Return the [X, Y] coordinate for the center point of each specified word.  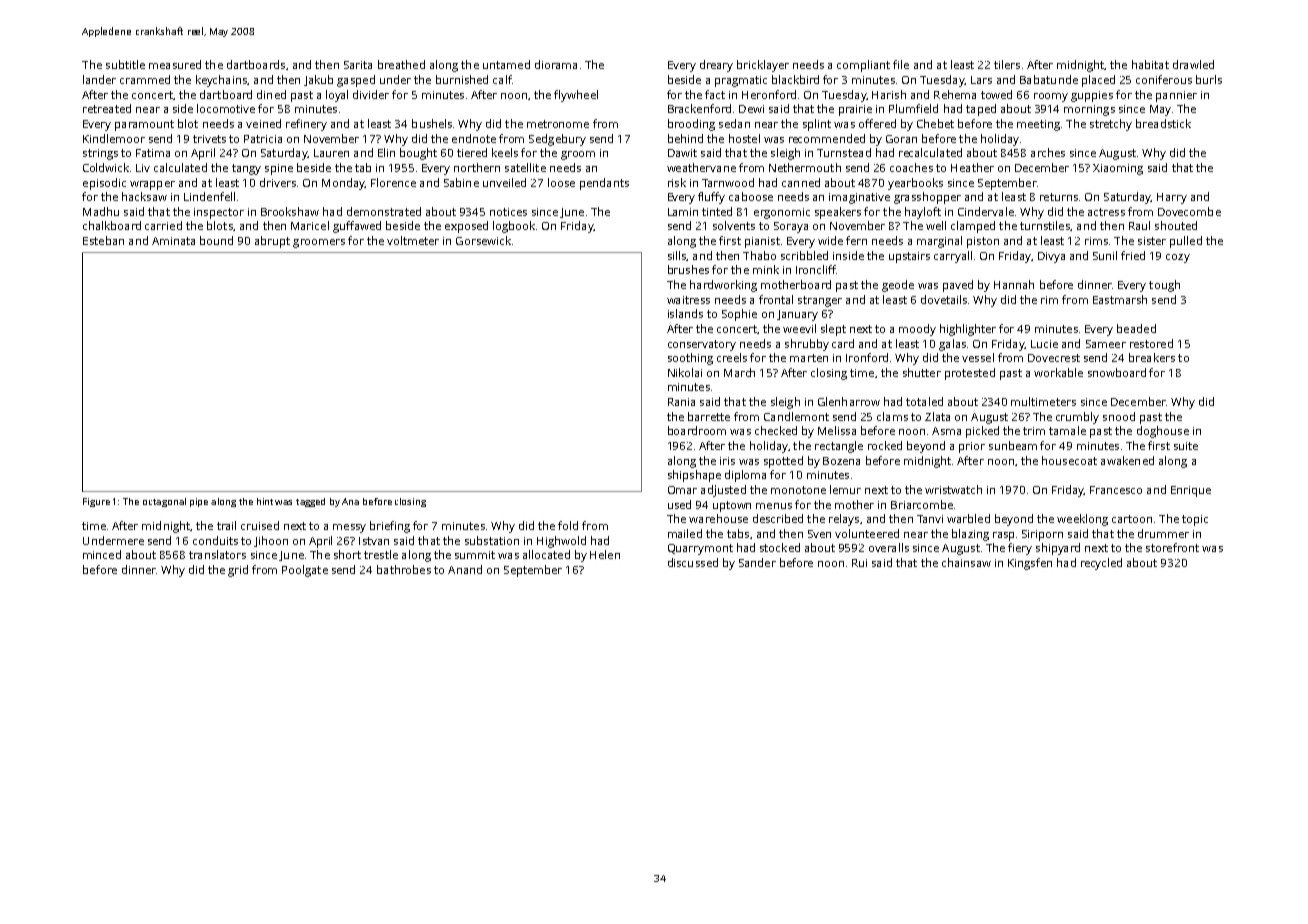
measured [175, 64]
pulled [1186, 242]
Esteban [103, 240]
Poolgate [305, 571]
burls [1209, 79]
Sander [757, 562]
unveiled [504, 182]
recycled [1101, 564]
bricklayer [763, 66]
